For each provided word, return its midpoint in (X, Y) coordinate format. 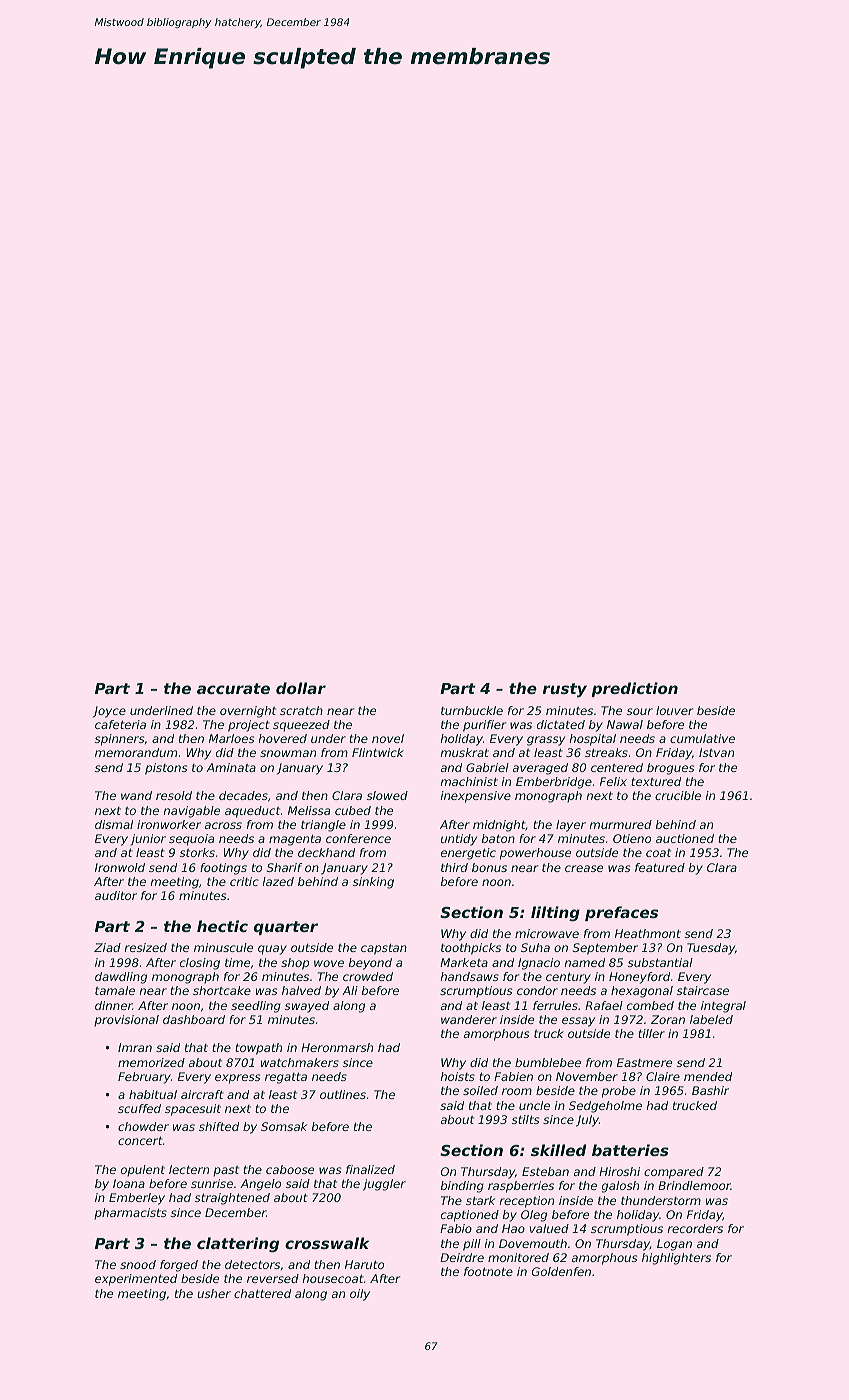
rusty (565, 690)
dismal (114, 824)
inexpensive (476, 797)
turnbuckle (472, 710)
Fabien (513, 1076)
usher (214, 1293)
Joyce (109, 712)
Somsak (284, 1126)
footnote (488, 1271)
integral (723, 1007)
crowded (368, 976)
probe (619, 1092)
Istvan (716, 752)
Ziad (107, 947)
